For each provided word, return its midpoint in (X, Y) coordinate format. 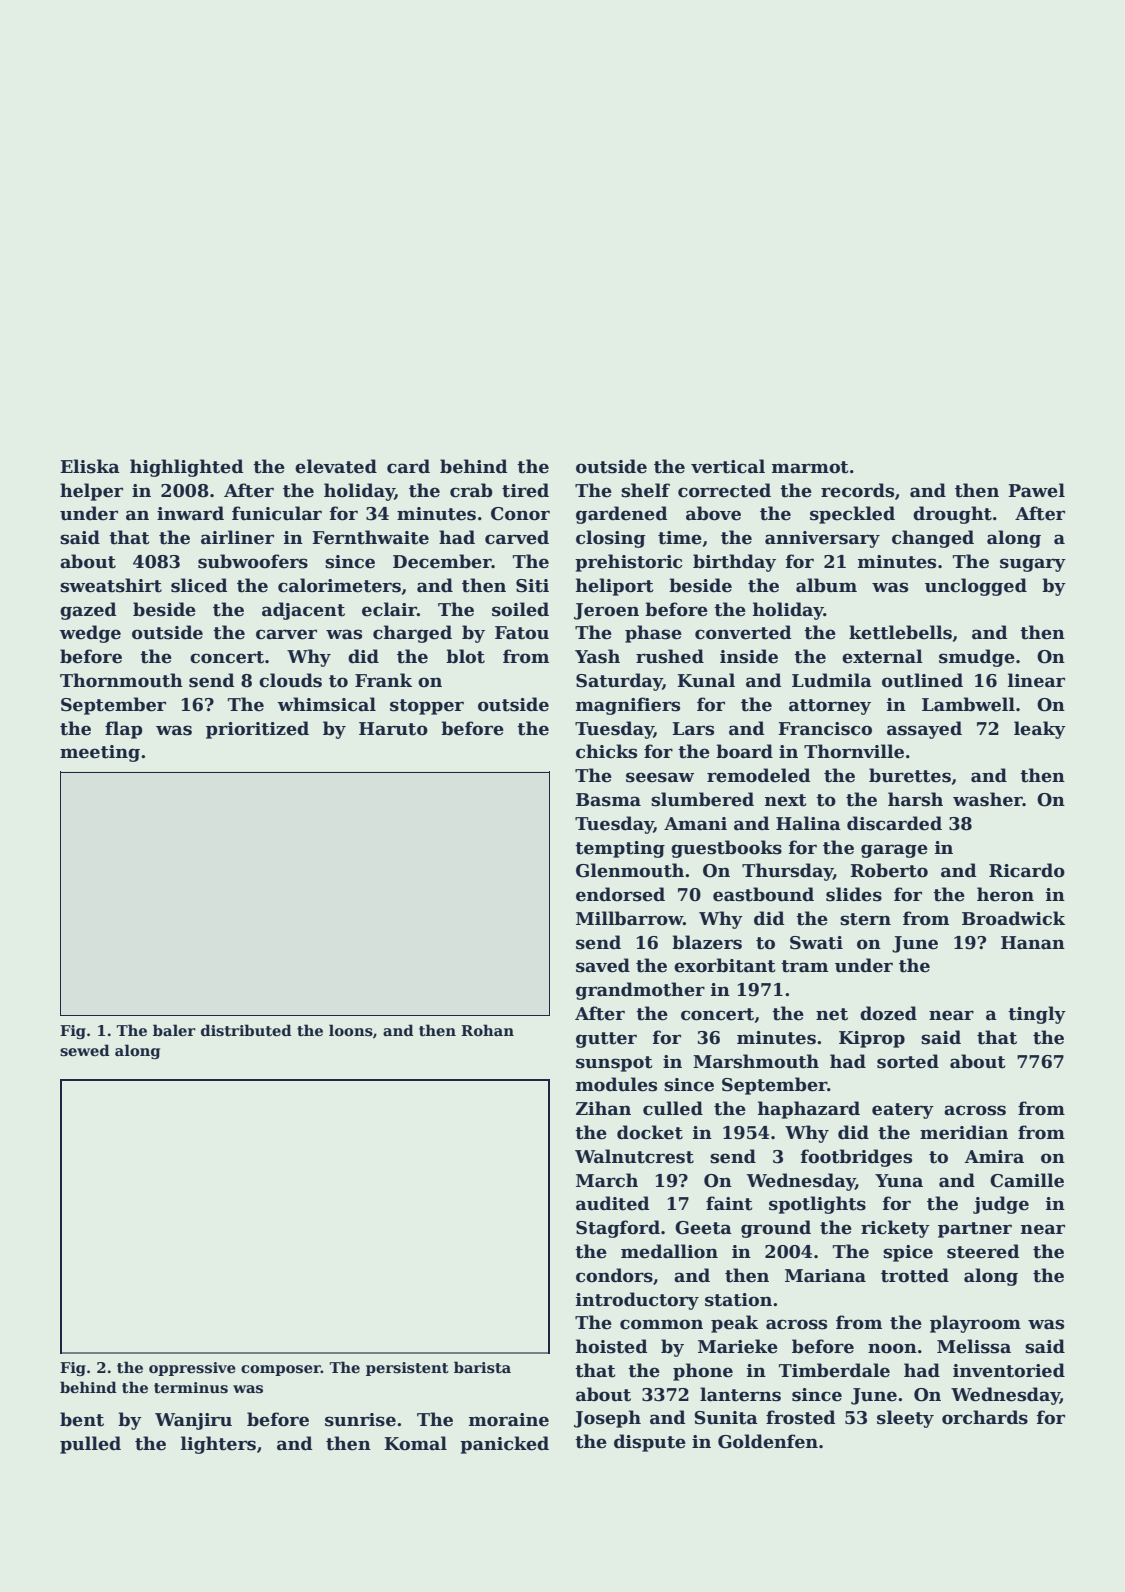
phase (653, 634)
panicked (504, 1445)
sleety (905, 1419)
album (826, 585)
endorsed (620, 894)
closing (610, 539)
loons (351, 1030)
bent (82, 1419)
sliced (199, 585)
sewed (85, 1050)
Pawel (1036, 490)
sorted (908, 1061)
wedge (90, 634)
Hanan (1033, 943)
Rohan (487, 1030)
